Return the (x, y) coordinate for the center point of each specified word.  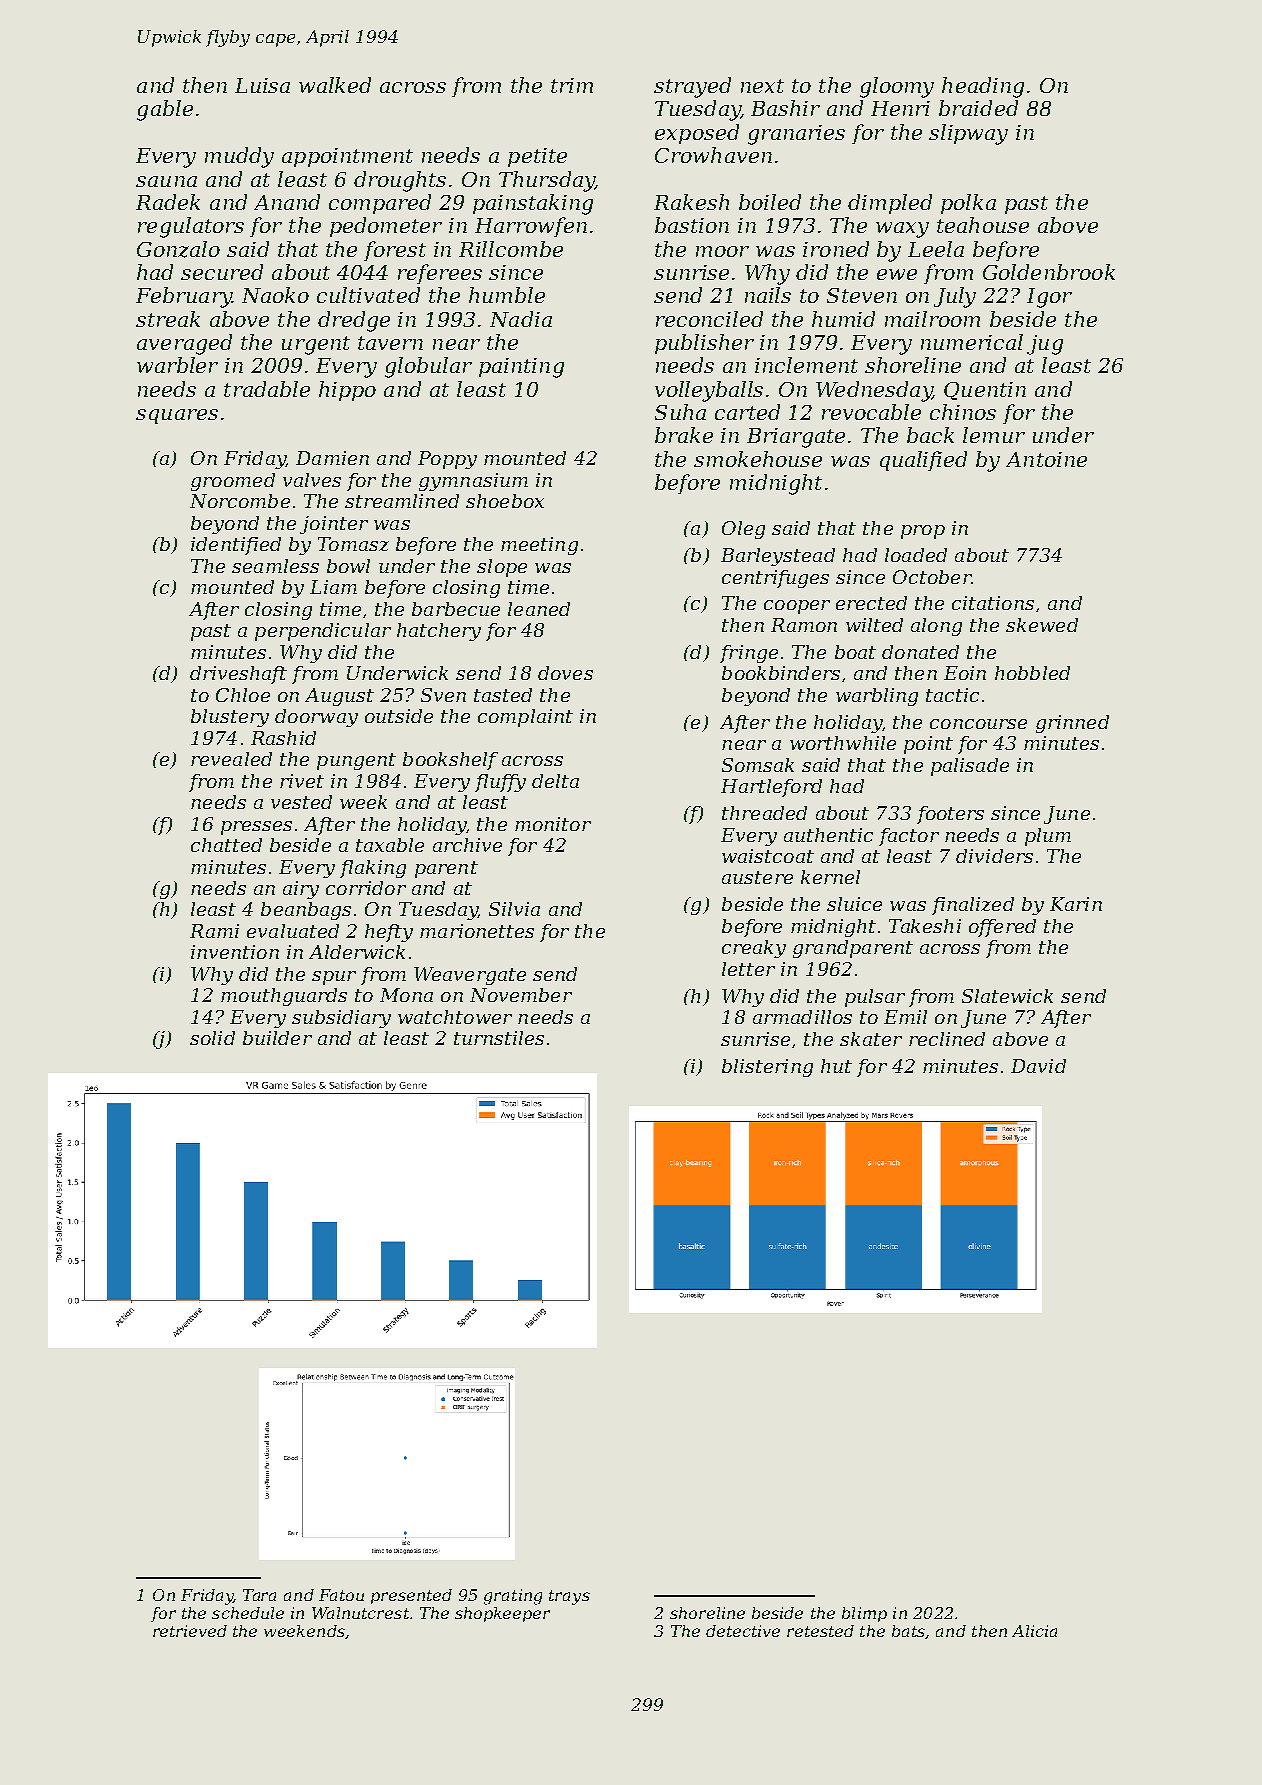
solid (212, 1038)
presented (411, 1596)
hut (836, 1066)
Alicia (1034, 1631)
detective (743, 1631)
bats (908, 1631)
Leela (936, 249)
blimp (864, 1614)
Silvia (514, 909)
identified (236, 546)
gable (165, 110)
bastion (692, 225)
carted (747, 412)
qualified (923, 461)
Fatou (341, 1595)
